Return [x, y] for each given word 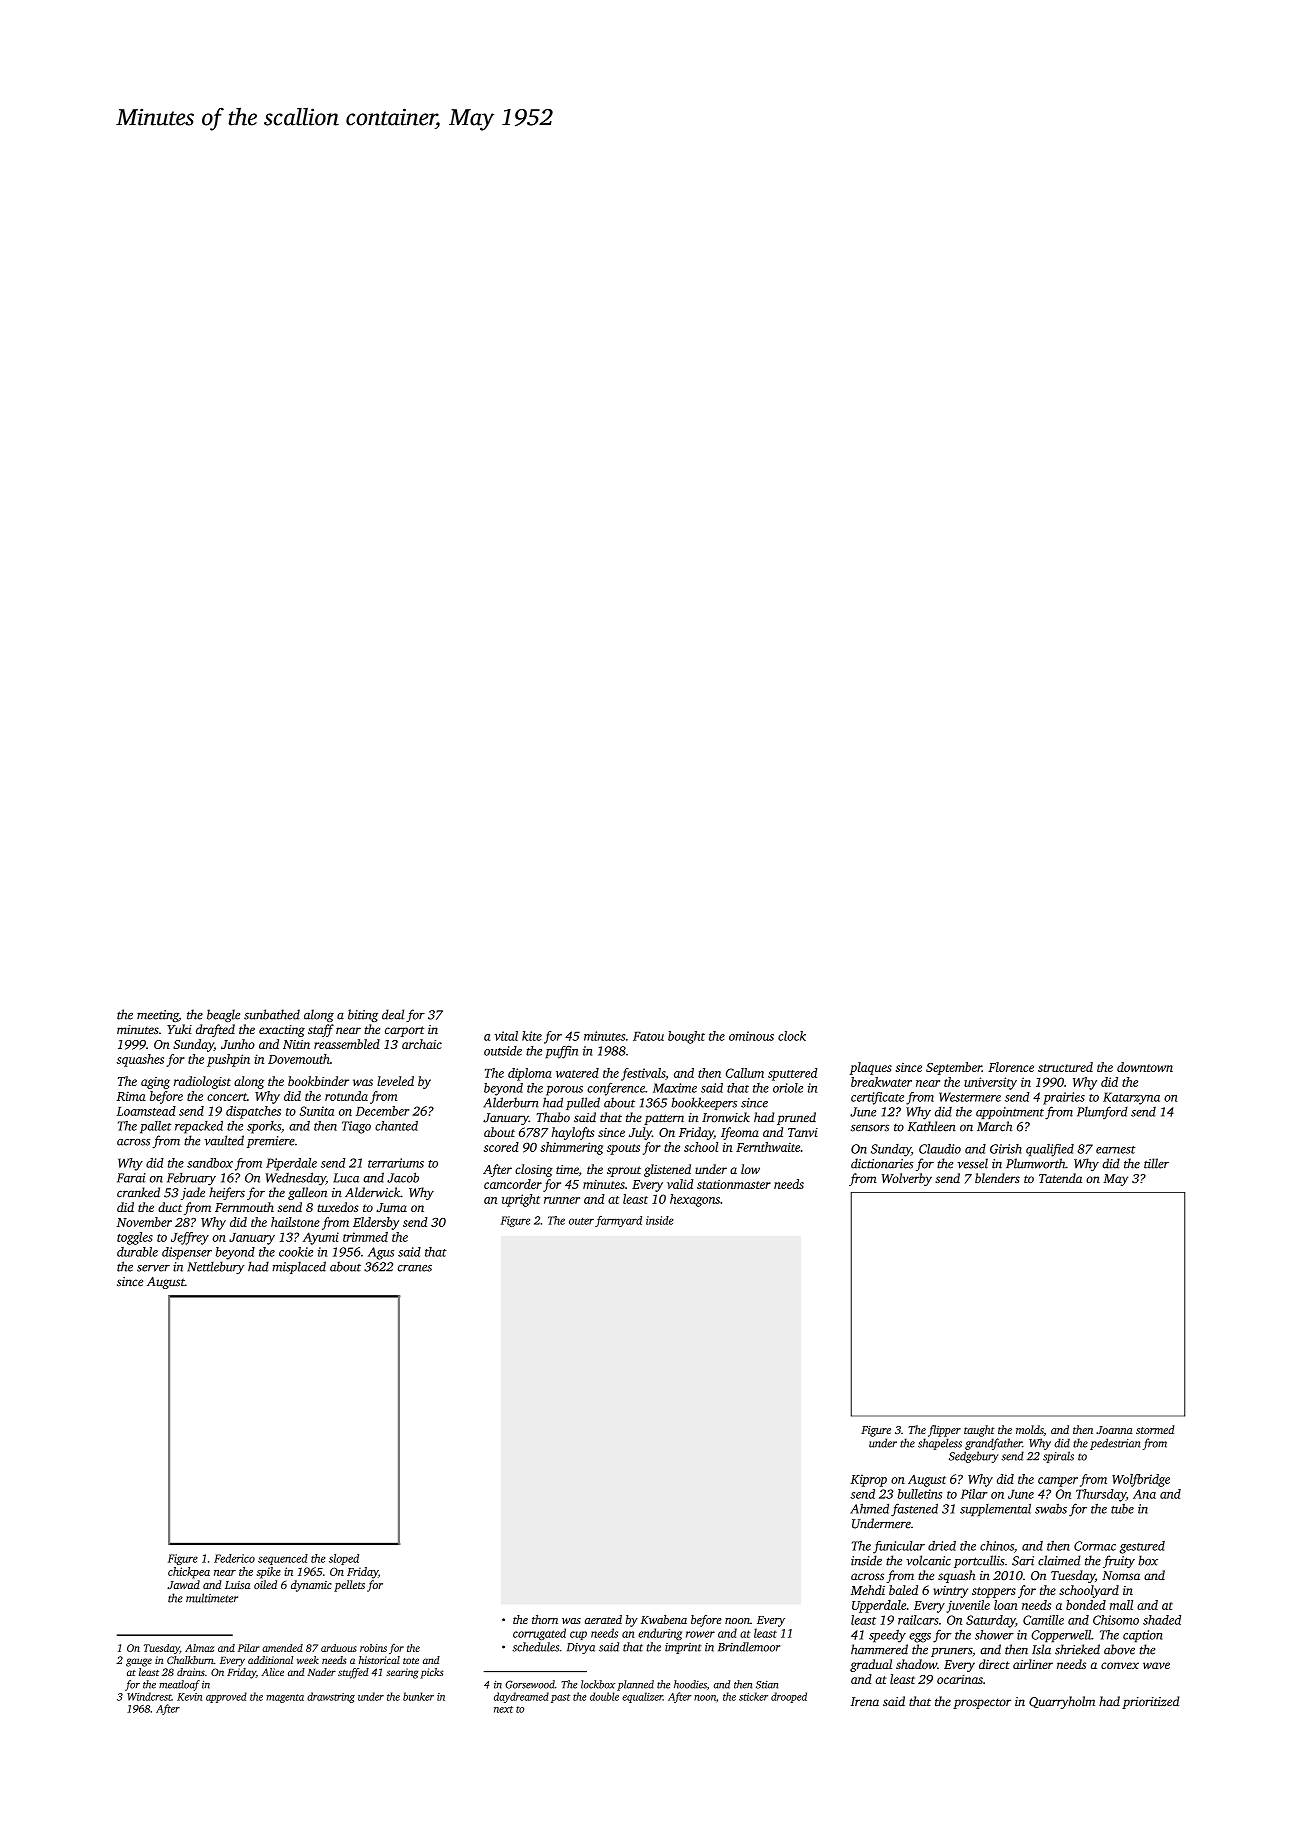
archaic [422, 1044]
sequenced [283, 1559]
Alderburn [511, 1102]
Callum [745, 1073]
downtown [1145, 1067]
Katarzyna [1131, 1098]
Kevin [189, 1697]
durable [137, 1252]
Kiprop [869, 1481]
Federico [234, 1558]
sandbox [210, 1163]
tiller [1156, 1163]
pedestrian [1115, 1444]
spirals [1058, 1457]
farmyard [618, 1221]
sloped [344, 1559]
